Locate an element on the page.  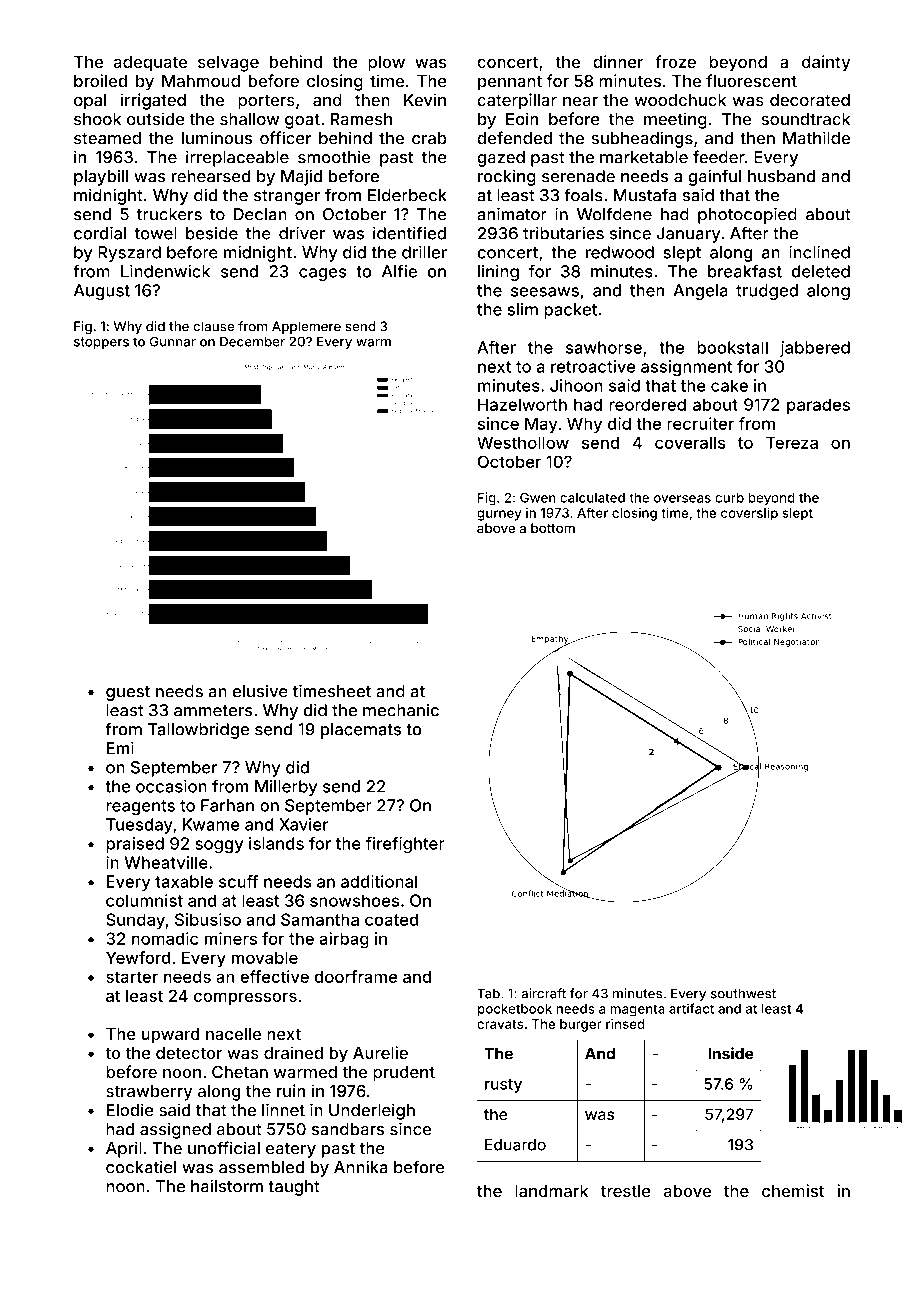
Angela is located at coordinates (700, 292).
